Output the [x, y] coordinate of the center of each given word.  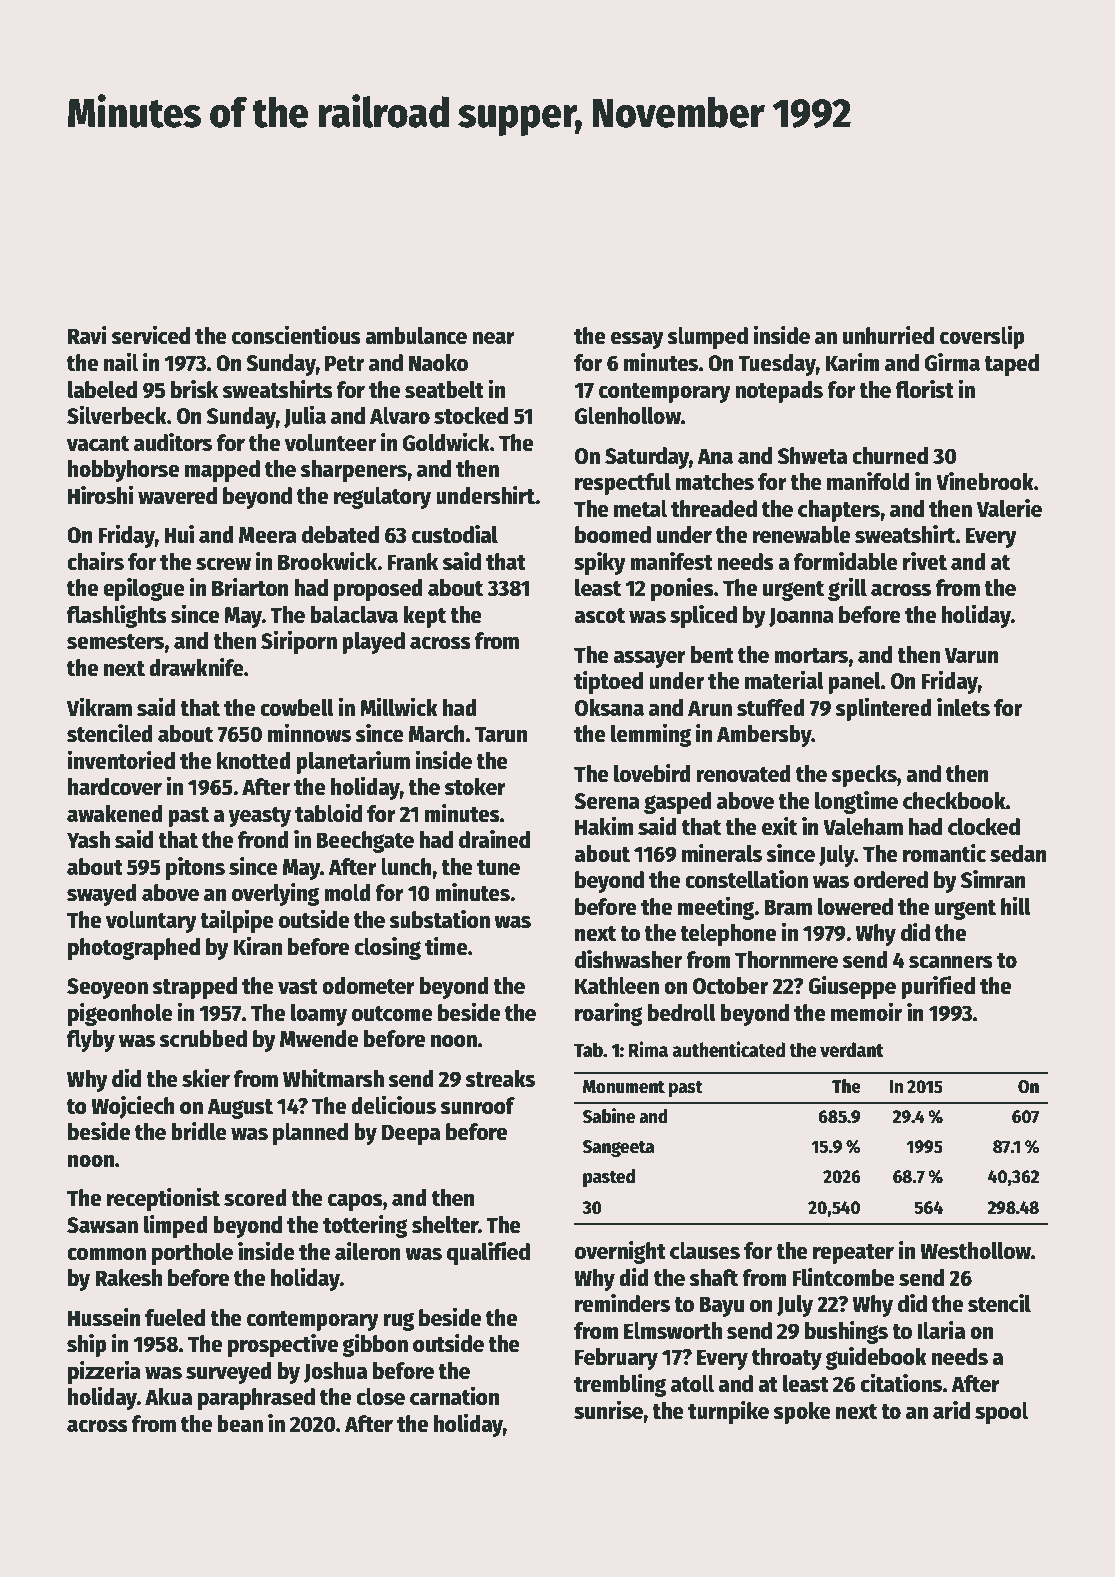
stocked [471, 416]
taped [1011, 365]
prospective [283, 1345]
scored [255, 1198]
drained [494, 839]
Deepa [411, 1134]
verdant [852, 1050]
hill [1016, 906]
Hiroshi [100, 495]
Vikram [99, 707]
